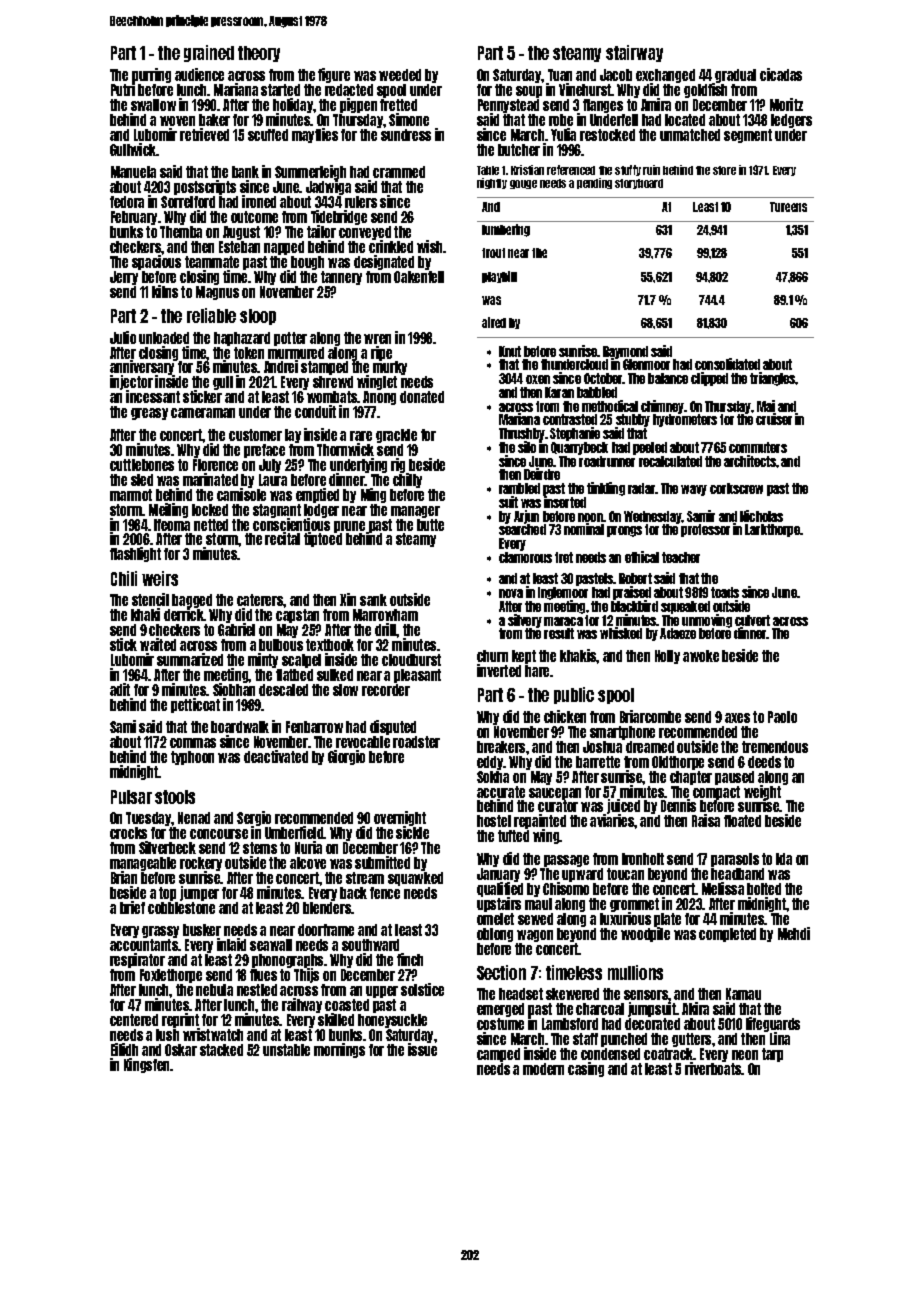 The width and height of the screenshot is (924, 1308). I want to click on consolidated, so click(727, 364).
